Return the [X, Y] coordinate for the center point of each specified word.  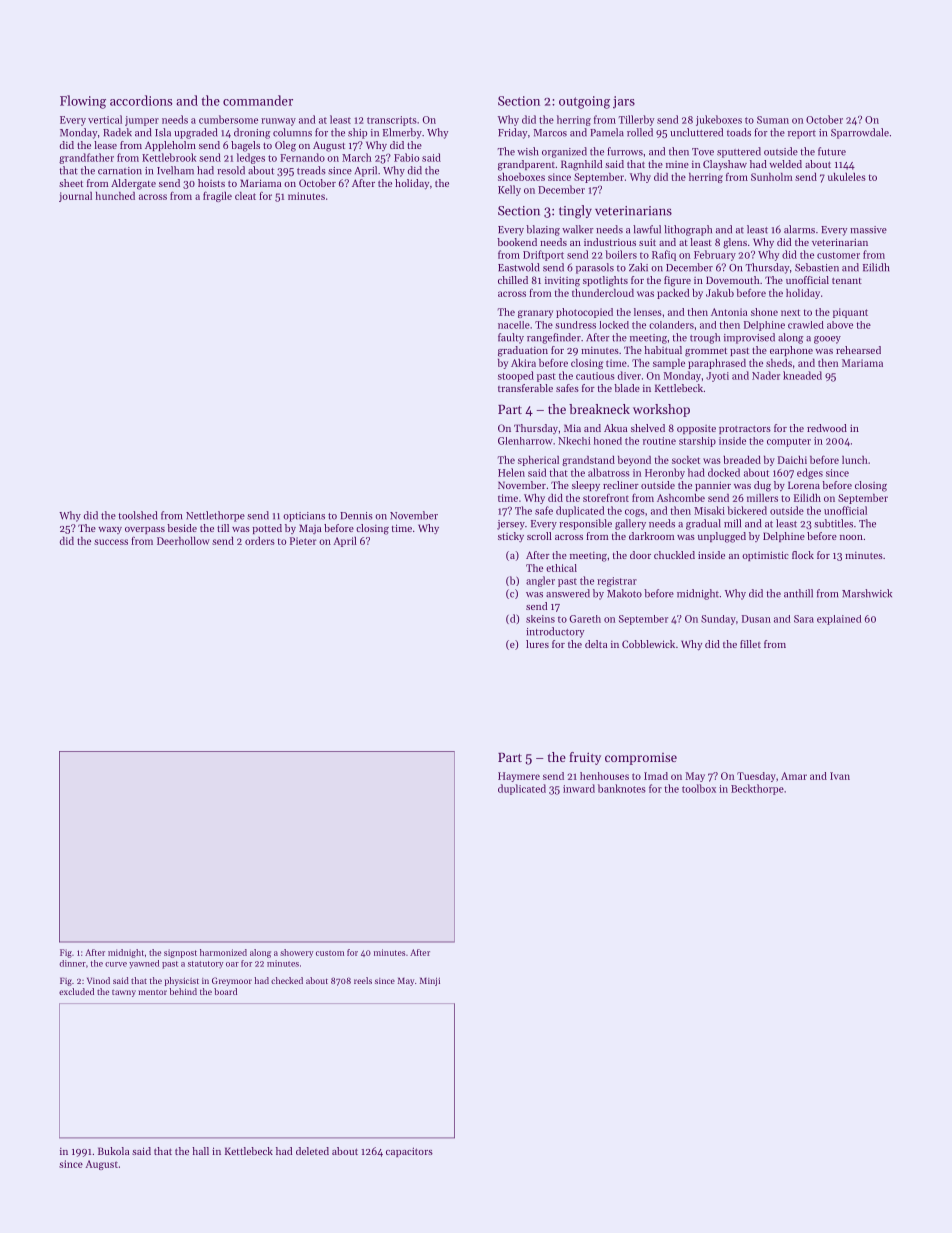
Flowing [83, 102]
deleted [312, 1151]
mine [677, 164]
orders [260, 541]
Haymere [519, 777]
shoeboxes [521, 177]
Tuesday [756, 777]
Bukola [114, 1151]
